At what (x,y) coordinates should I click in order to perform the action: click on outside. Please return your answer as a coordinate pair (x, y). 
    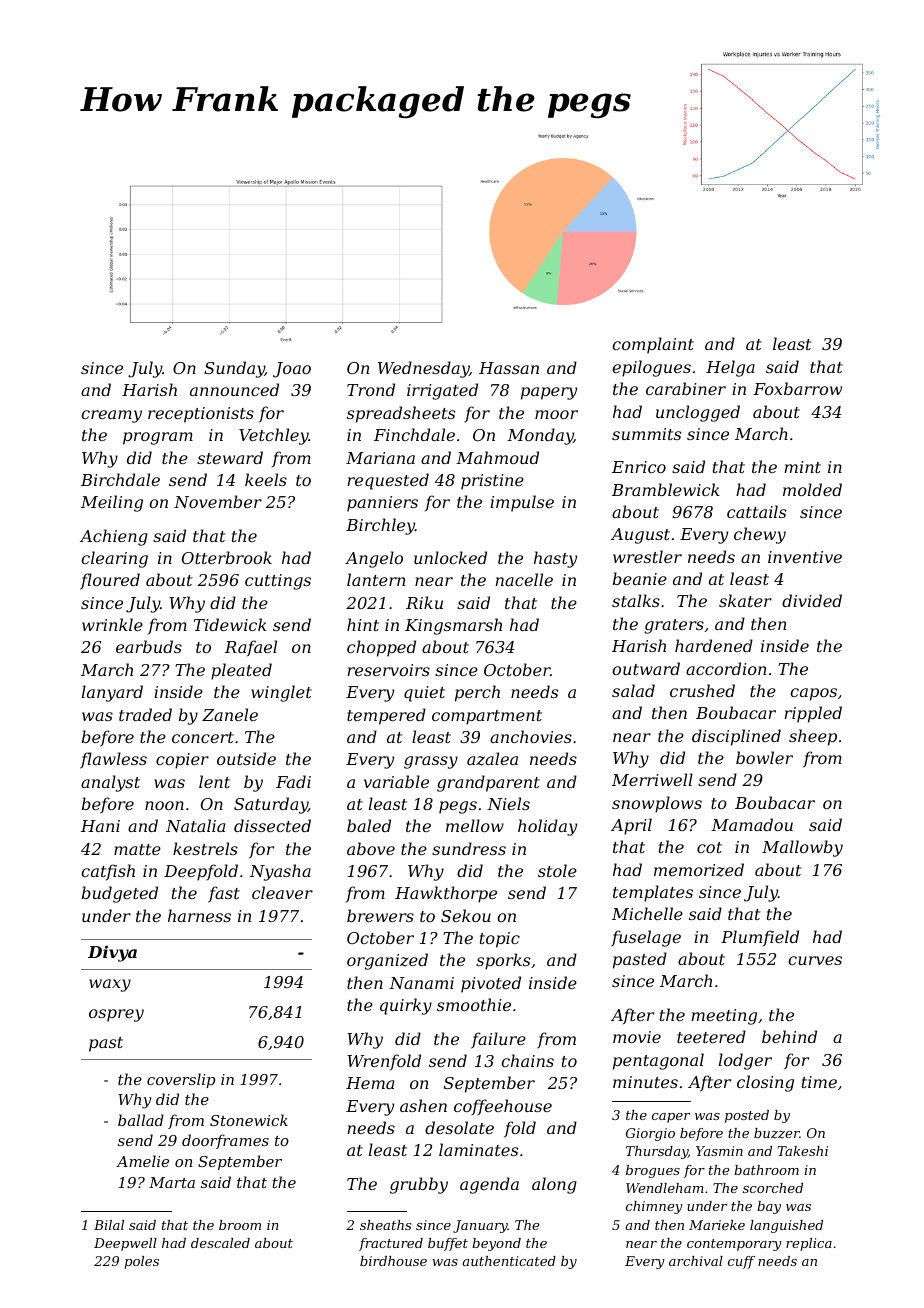
    Looking at the image, I should click on (246, 758).
